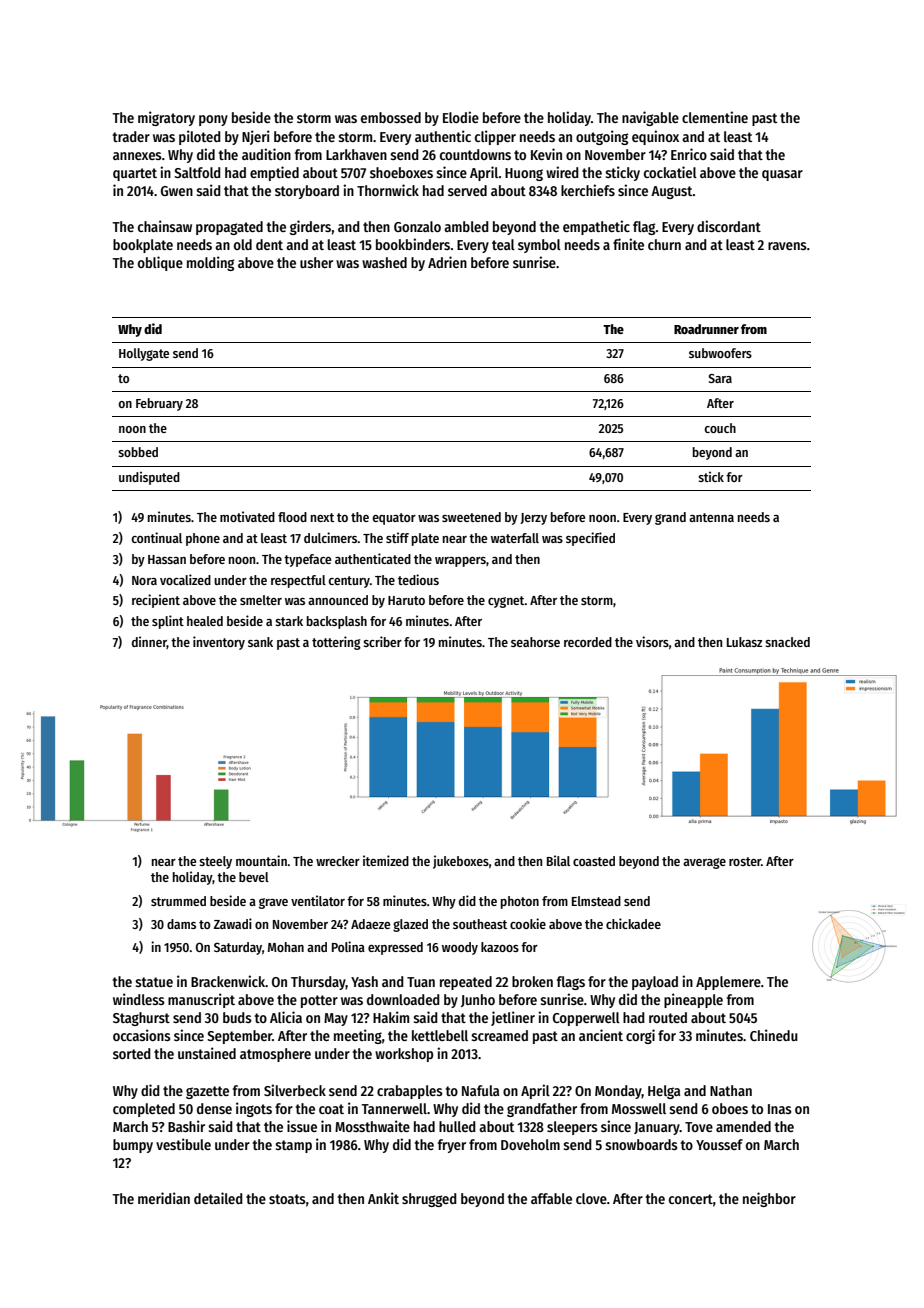 Image resolution: width=924 pixels, height=1308 pixels. What do you see at coordinates (650, 118) in the image?
I see `navigable` at bounding box center [650, 118].
